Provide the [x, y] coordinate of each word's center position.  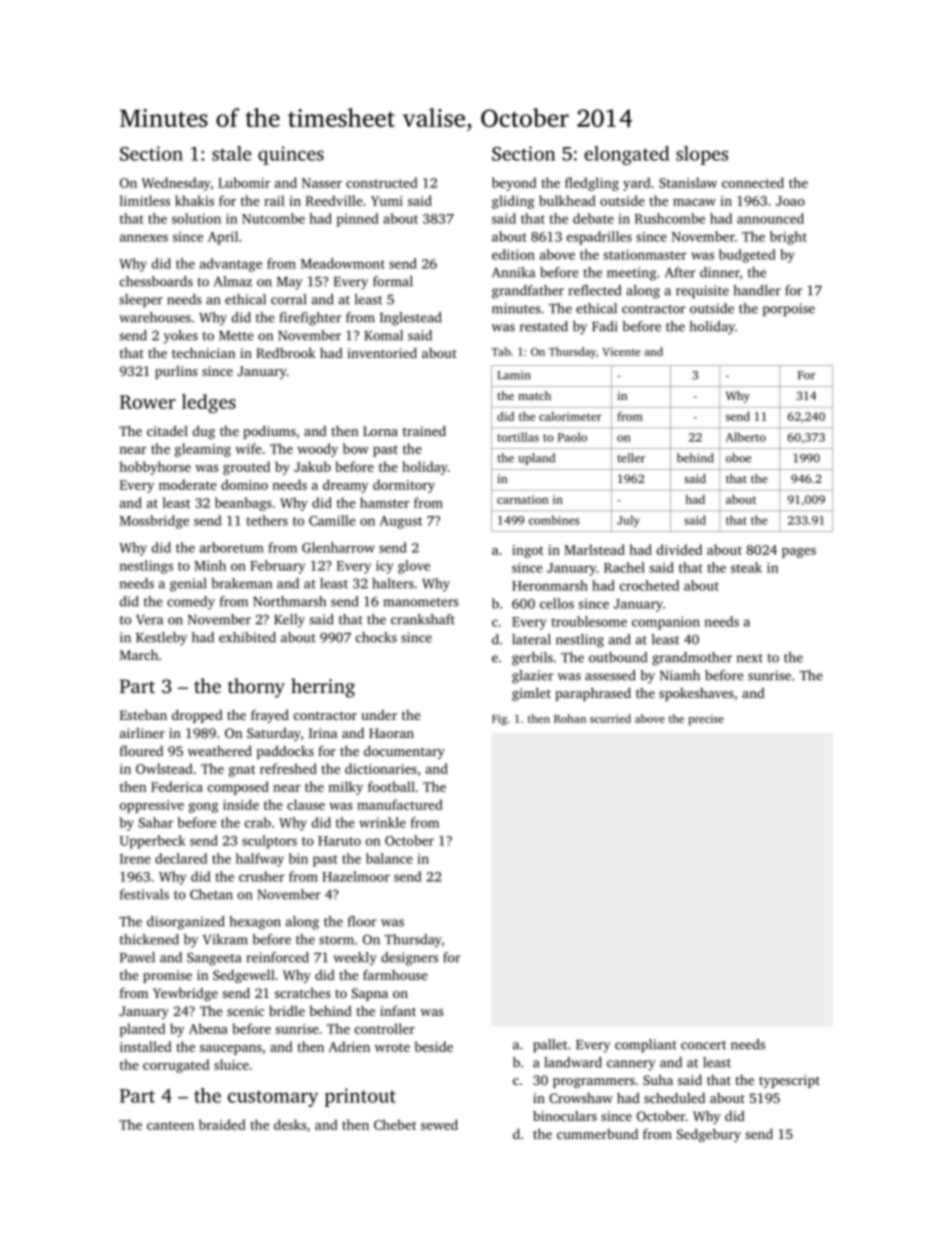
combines [554, 520]
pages [799, 553]
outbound [618, 657]
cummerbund [597, 1134]
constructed [382, 182]
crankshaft [423, 619]
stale [232, 153]
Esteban [143, 714]
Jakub [312, 466]
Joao [790, 201]
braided [222, 1124]
